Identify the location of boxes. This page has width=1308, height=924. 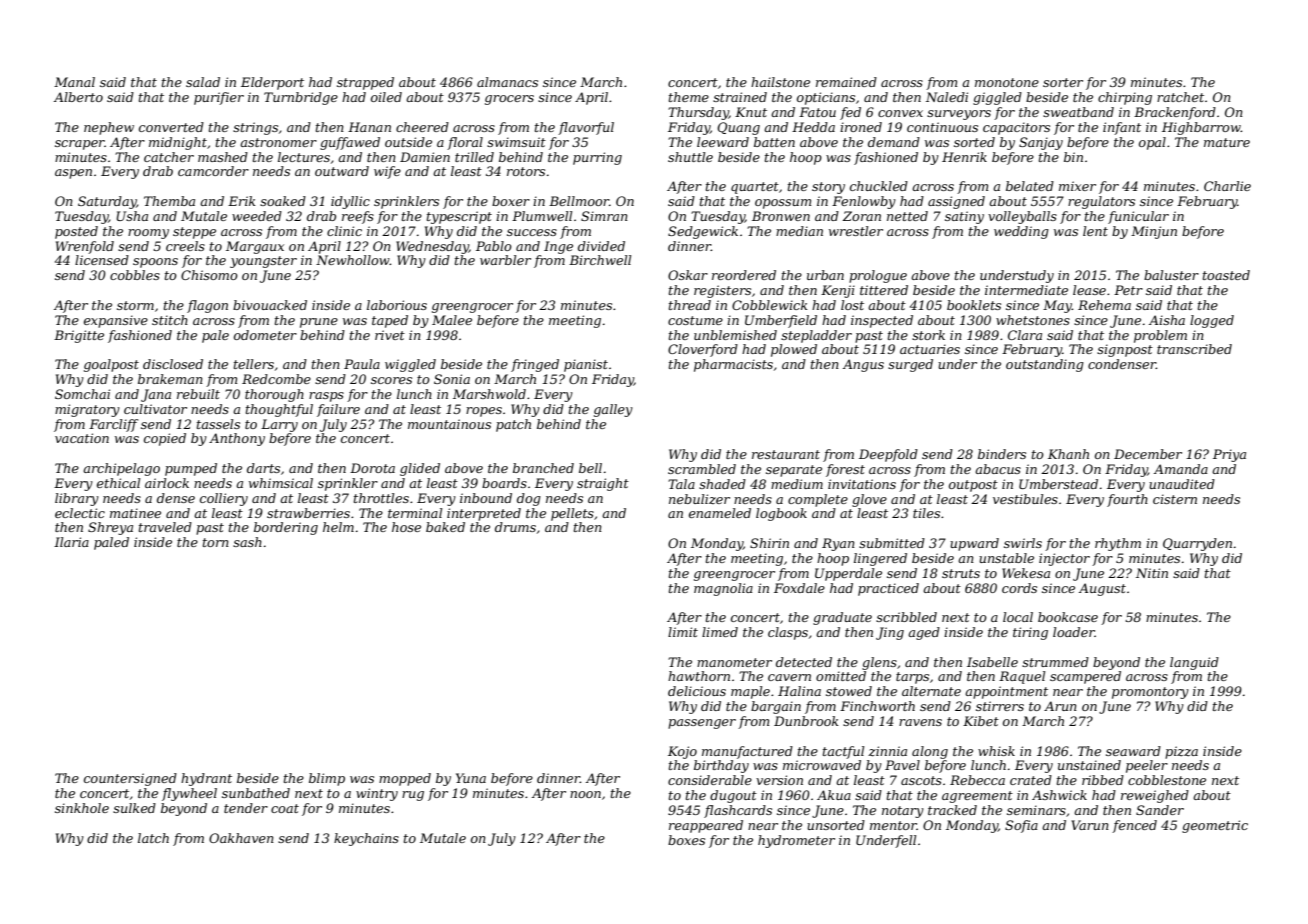
(686, 840).
